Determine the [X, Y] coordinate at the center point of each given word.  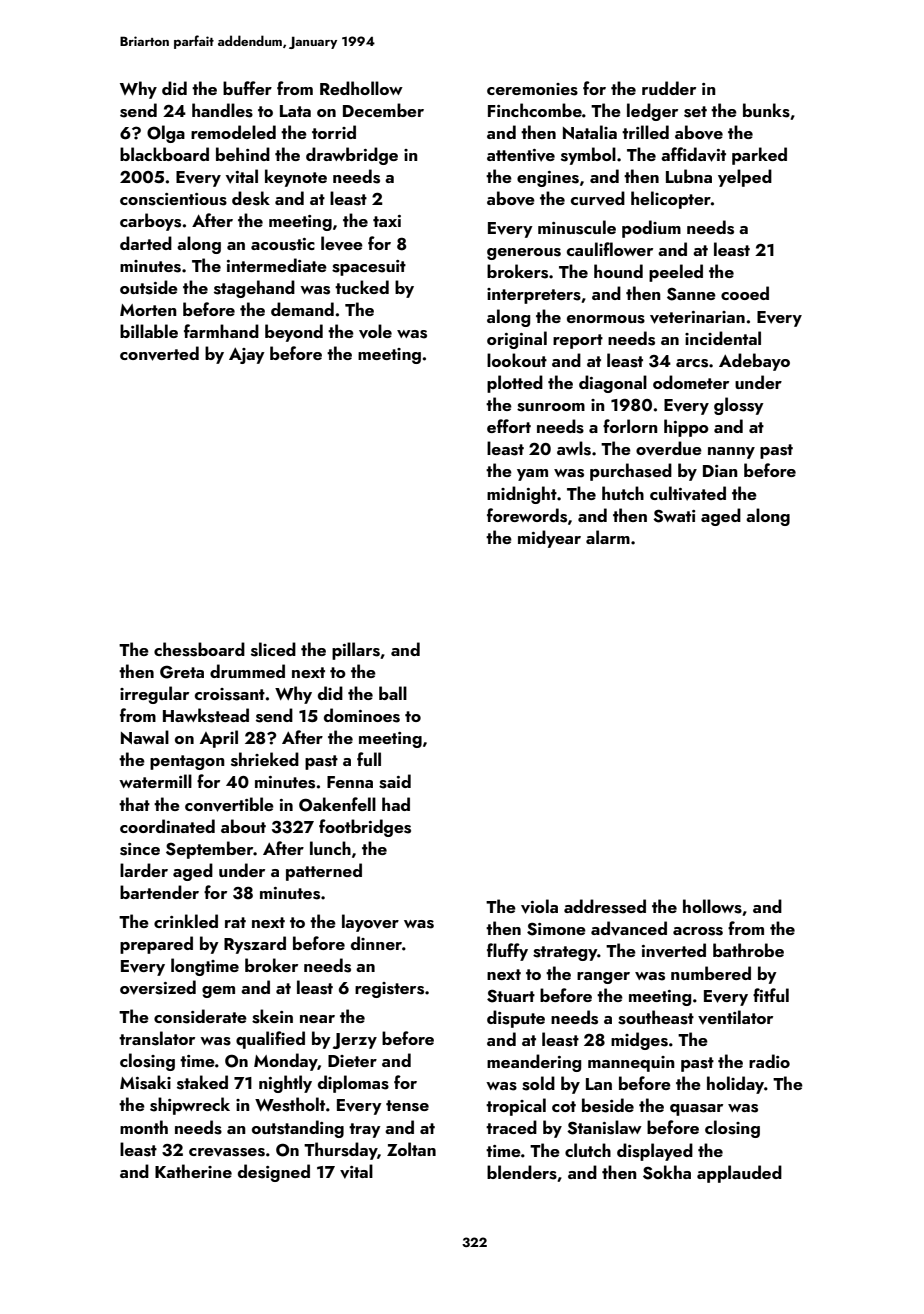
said [395, 781]
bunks [766, 110]
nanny [731, 453]
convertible [229, 804]
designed [274, 1173]
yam [532, 475]
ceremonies [532, 89]
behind [243, 154]
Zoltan [411, 1149]
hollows [712, 906]
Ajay [247, 356]
